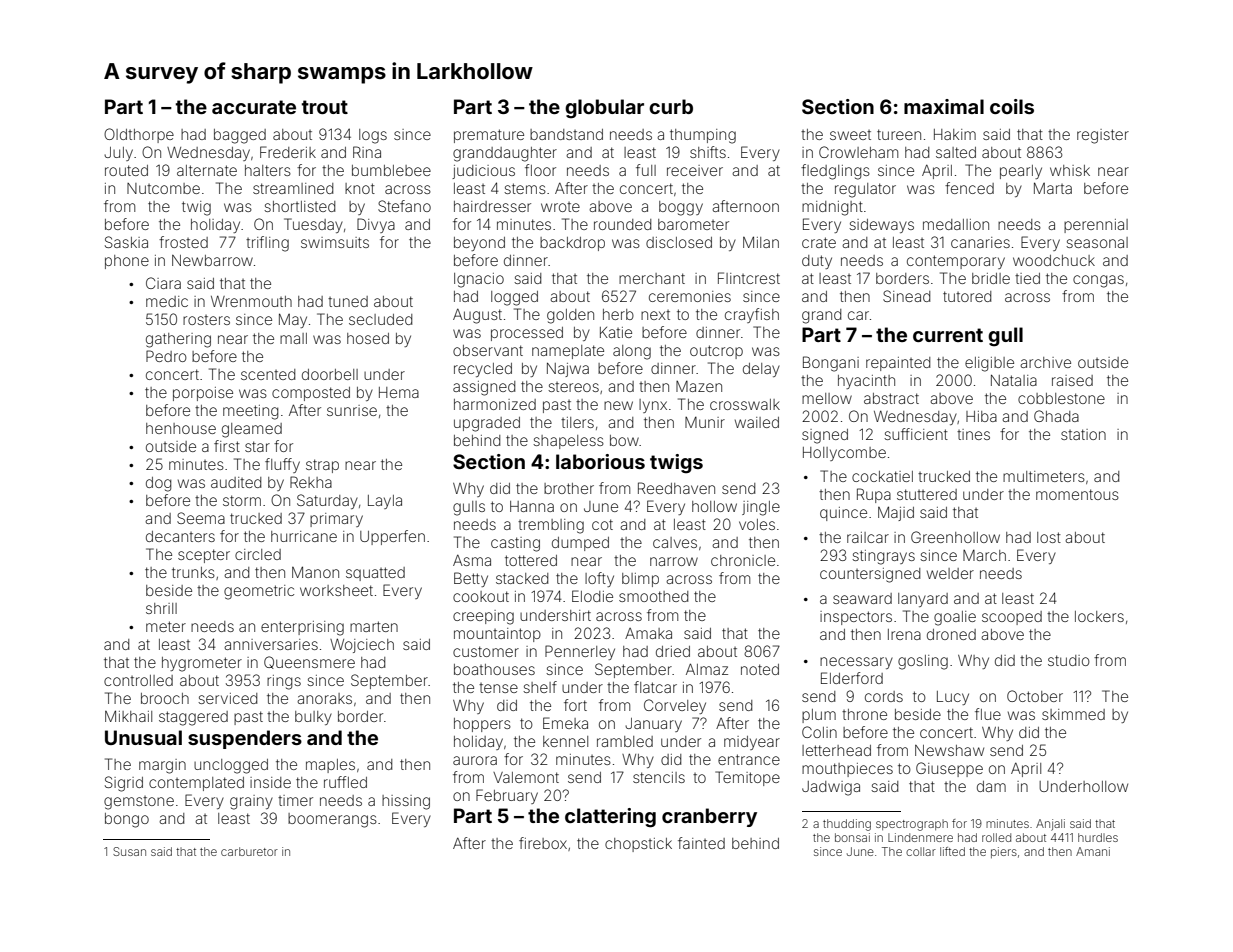 Image resolution: width=1233 pixels, height=952 pixels. Describe the element at coordinates (599, 579) in the page. I see `lofty` at that location.
